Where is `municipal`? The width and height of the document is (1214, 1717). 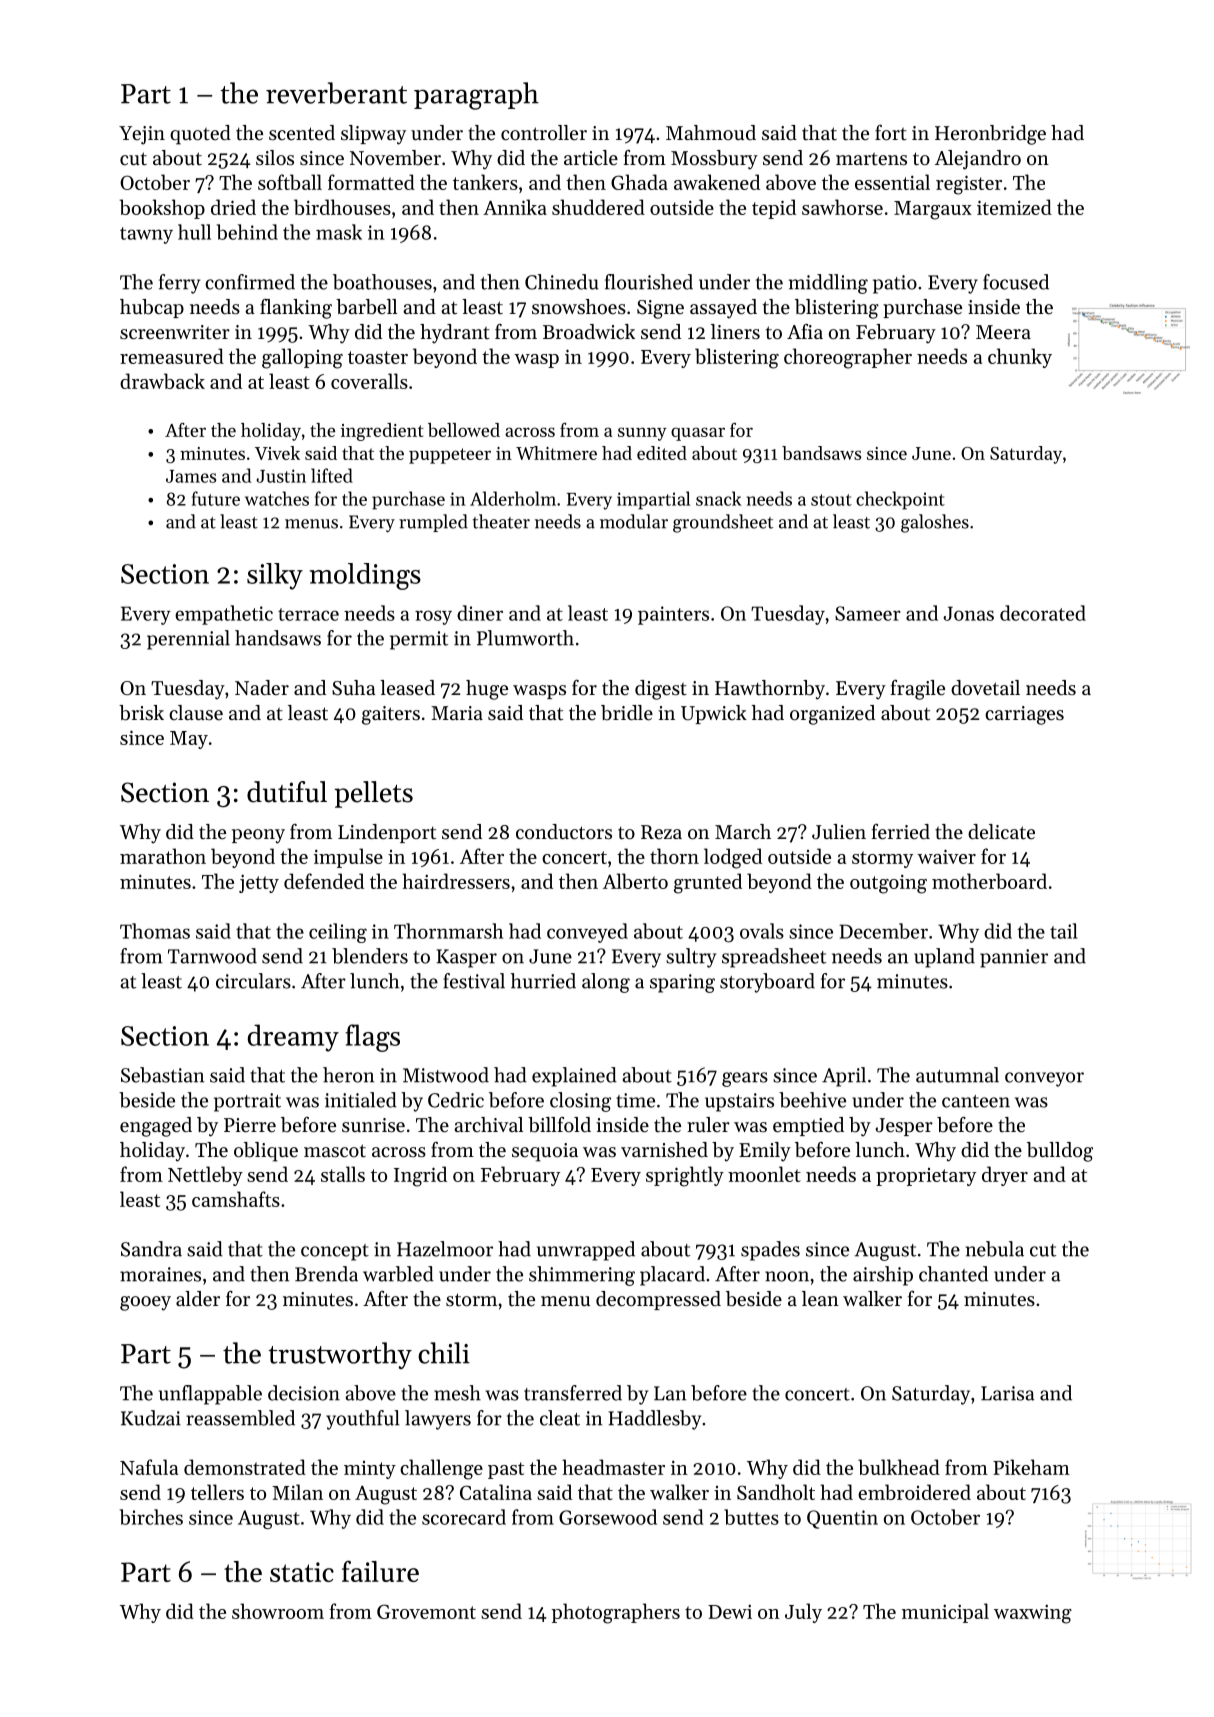 municipal is located at coordinates (945, 1613).
